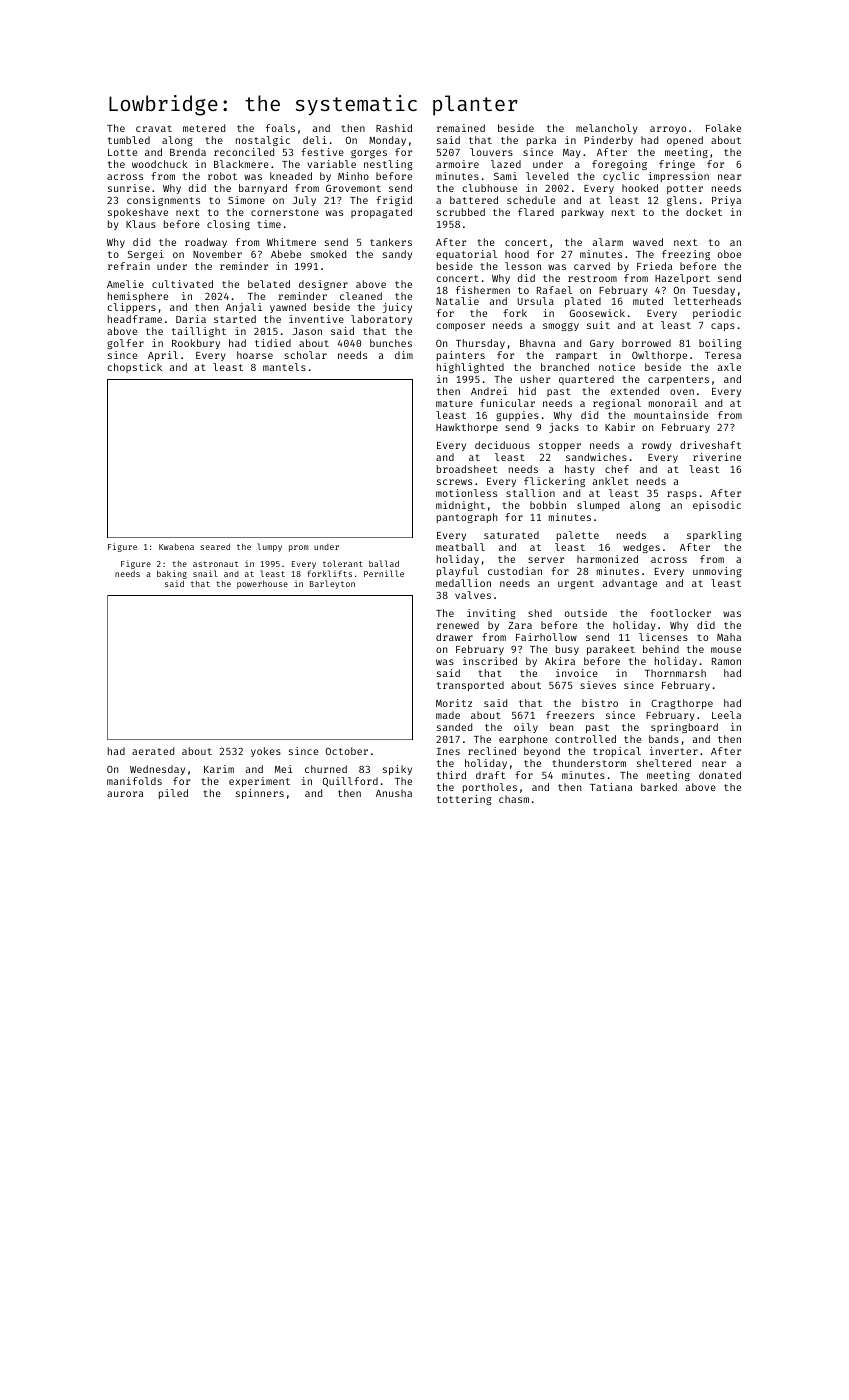  Describe the element at coordinates (154, 128) in the screenshot. I see `cravat` at that location.
